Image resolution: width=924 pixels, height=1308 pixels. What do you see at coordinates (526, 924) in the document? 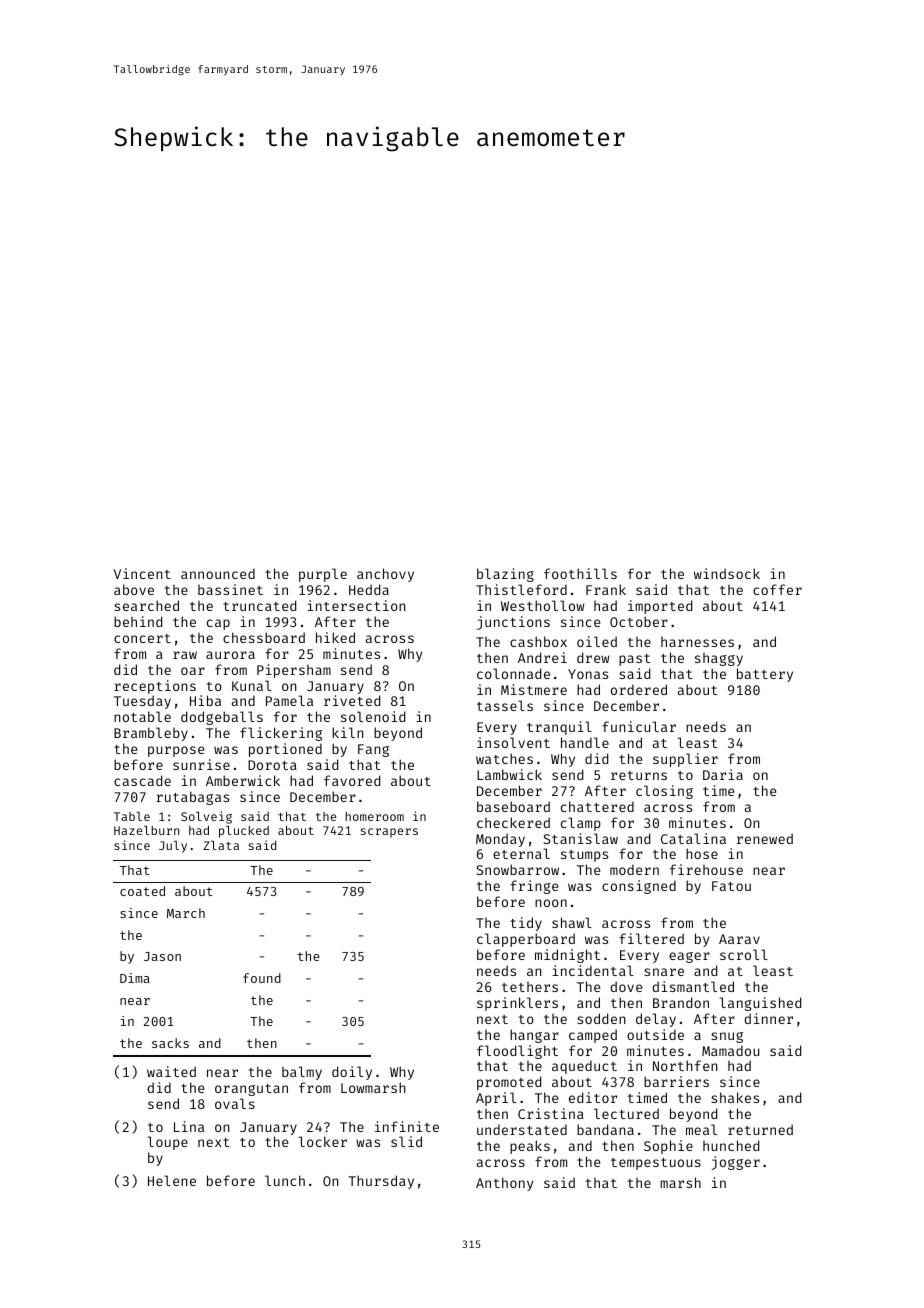
I see `tidy` at bounding box center [526, 924].
